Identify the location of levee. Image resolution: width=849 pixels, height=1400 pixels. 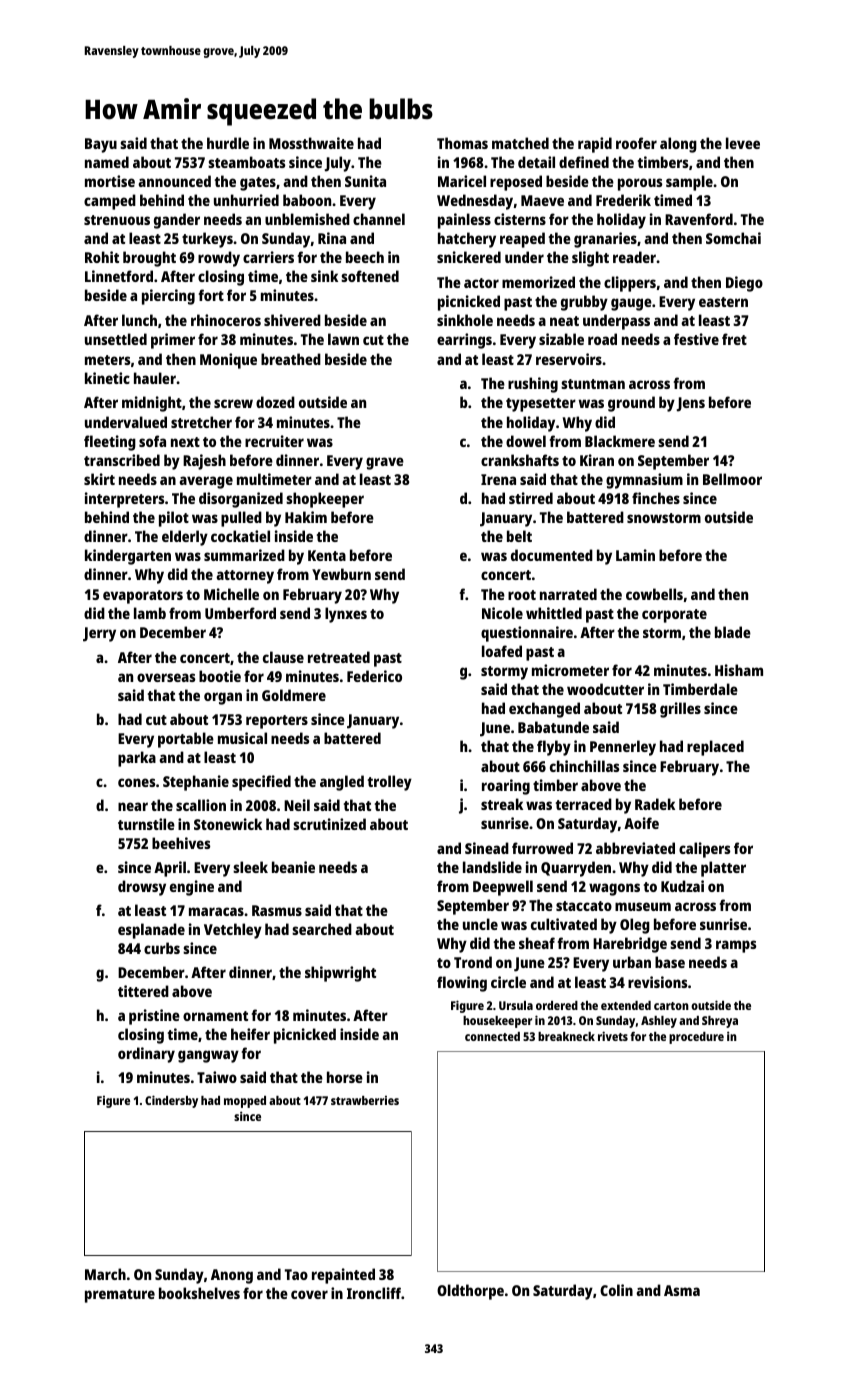
(743, 143).
